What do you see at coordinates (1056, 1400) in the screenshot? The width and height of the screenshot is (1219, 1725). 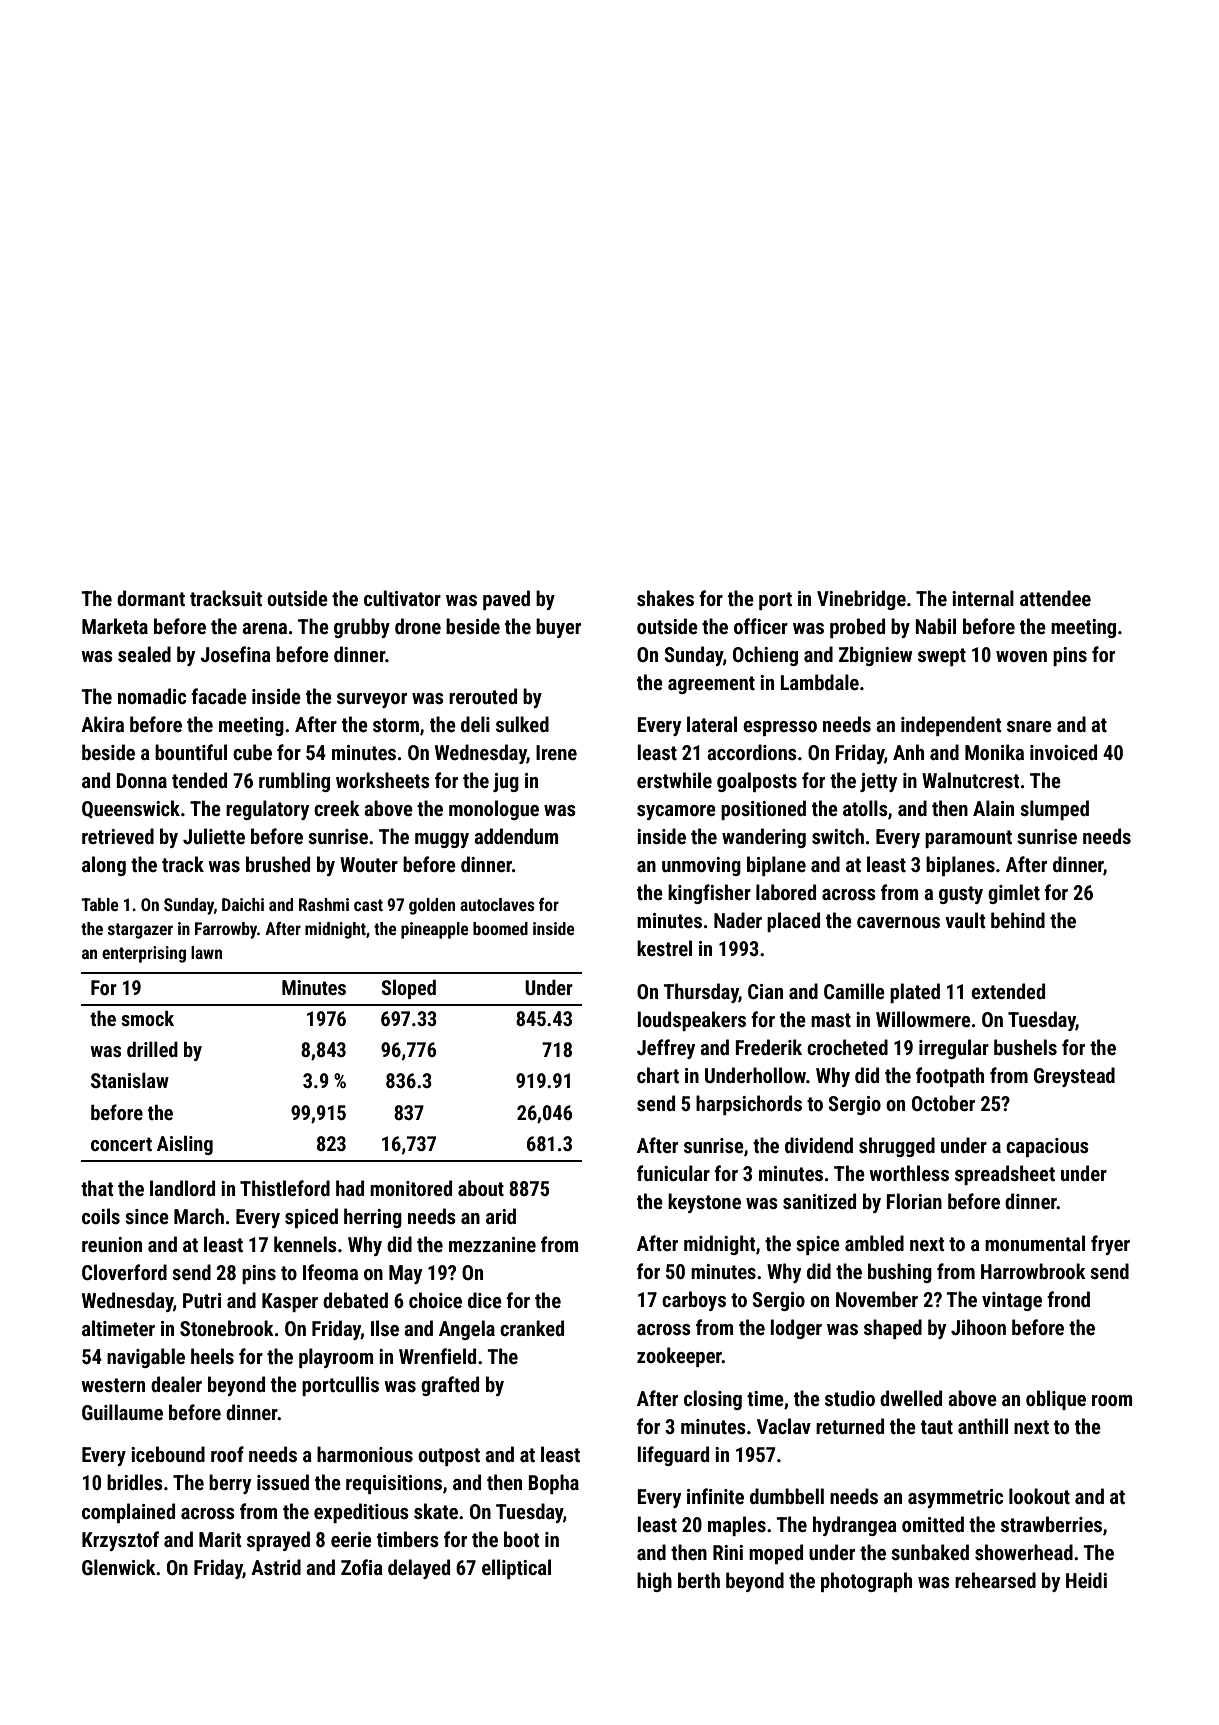 I see `oblique` at bounding box center [1056, 1400].
